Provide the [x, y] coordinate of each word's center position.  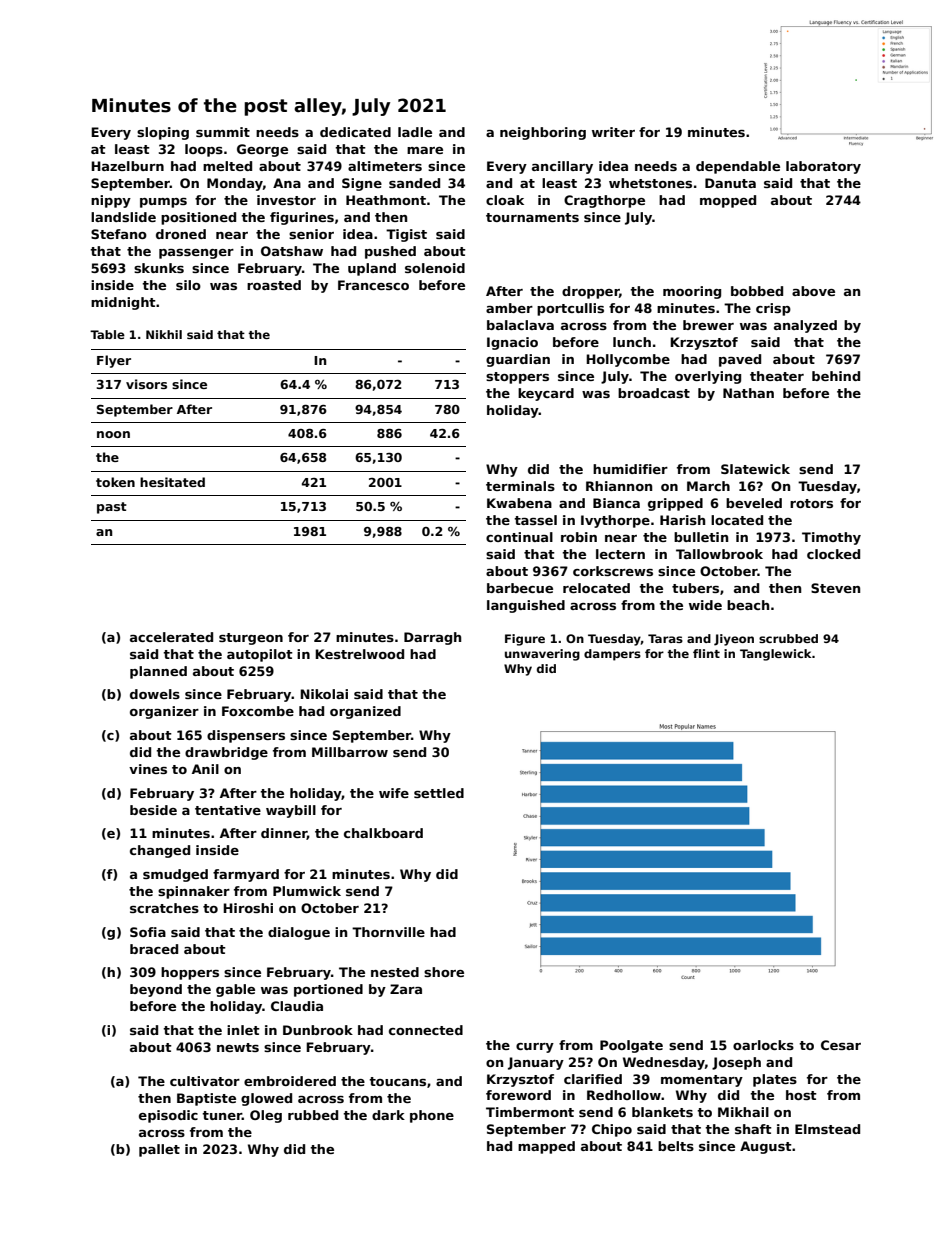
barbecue [520, 588]
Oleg [266, 1116]
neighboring [543, 133]
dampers [612, 655]
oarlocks [763, 1045]
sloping [163, 133]
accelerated [171, 637]
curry [535, 1048]
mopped [728, 201]
